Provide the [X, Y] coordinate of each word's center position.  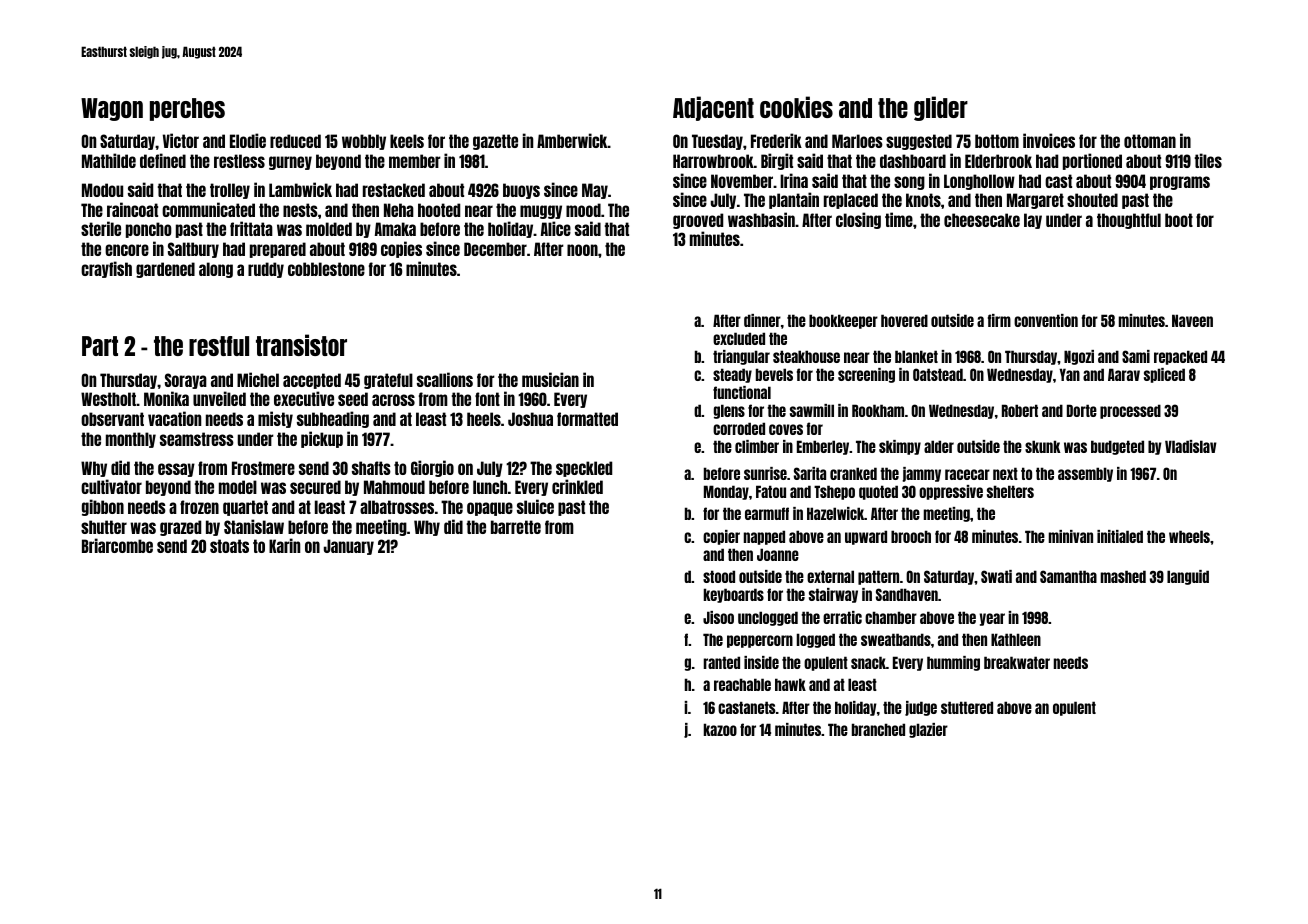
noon [582, 250]
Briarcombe [117, 545]
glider [941, 108]
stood [719, 576]
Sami [1136, 356]
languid [1188, 577]
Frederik [776, 140]
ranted [722, 662]
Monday [726, 492]
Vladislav [1191, 446]
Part [100, 346]
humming [953, 663]
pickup [322, 439]
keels [407, 141]
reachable [742, 684]
